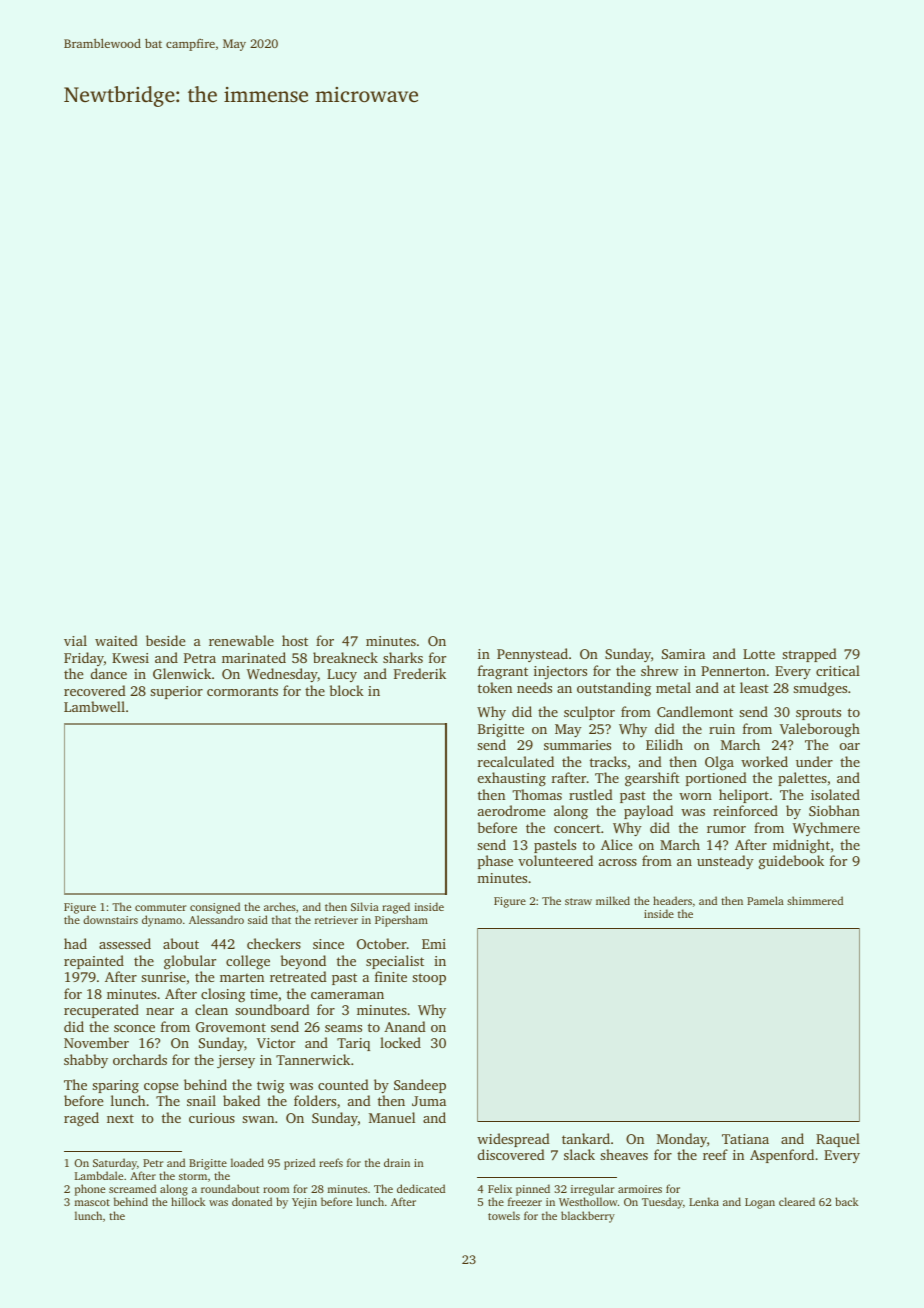 This image has height=1308, width=924. Describe the element at coordinates (745, 1139) in the image. I see `Tatiana` at that location.
